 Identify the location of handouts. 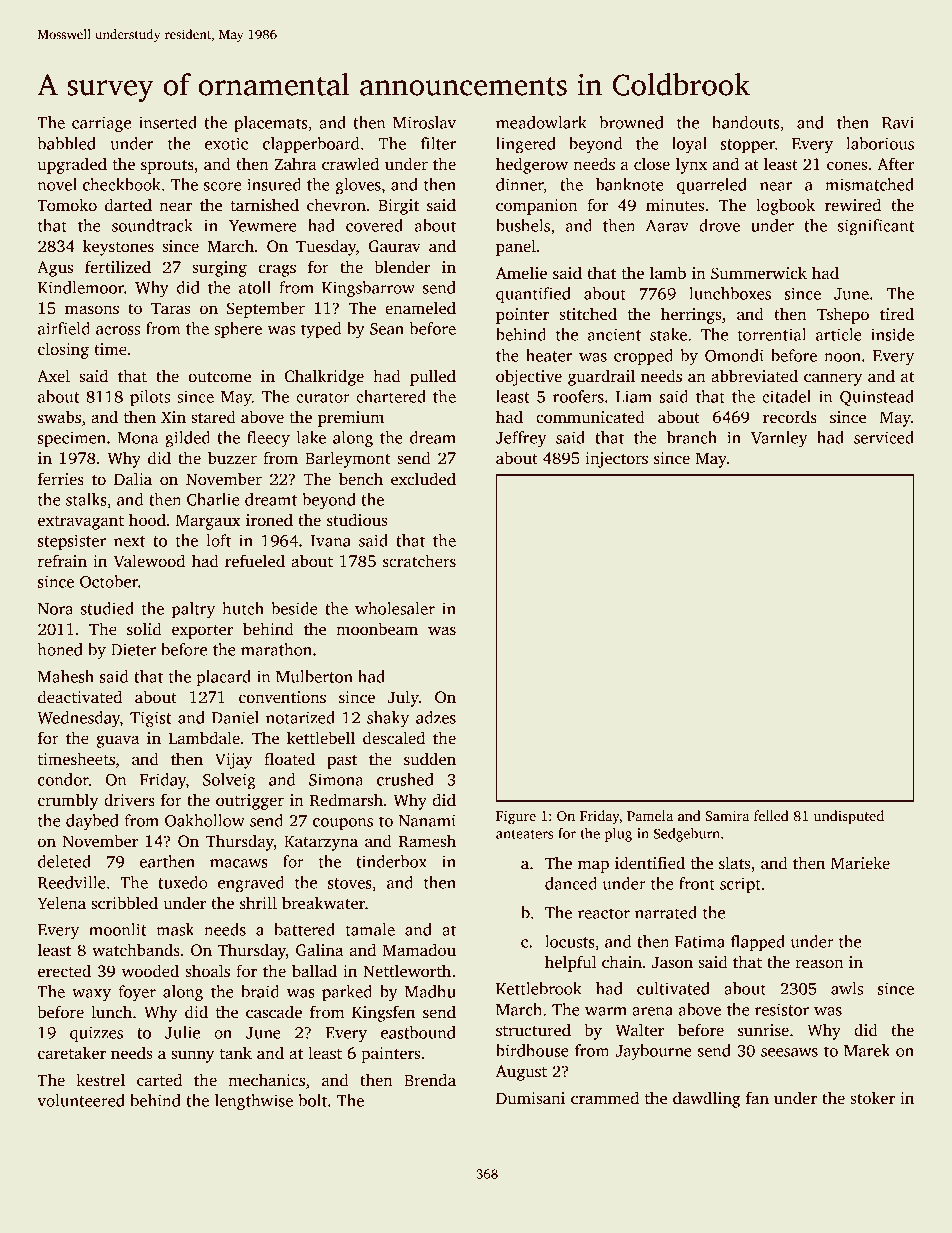
(745, 122).
